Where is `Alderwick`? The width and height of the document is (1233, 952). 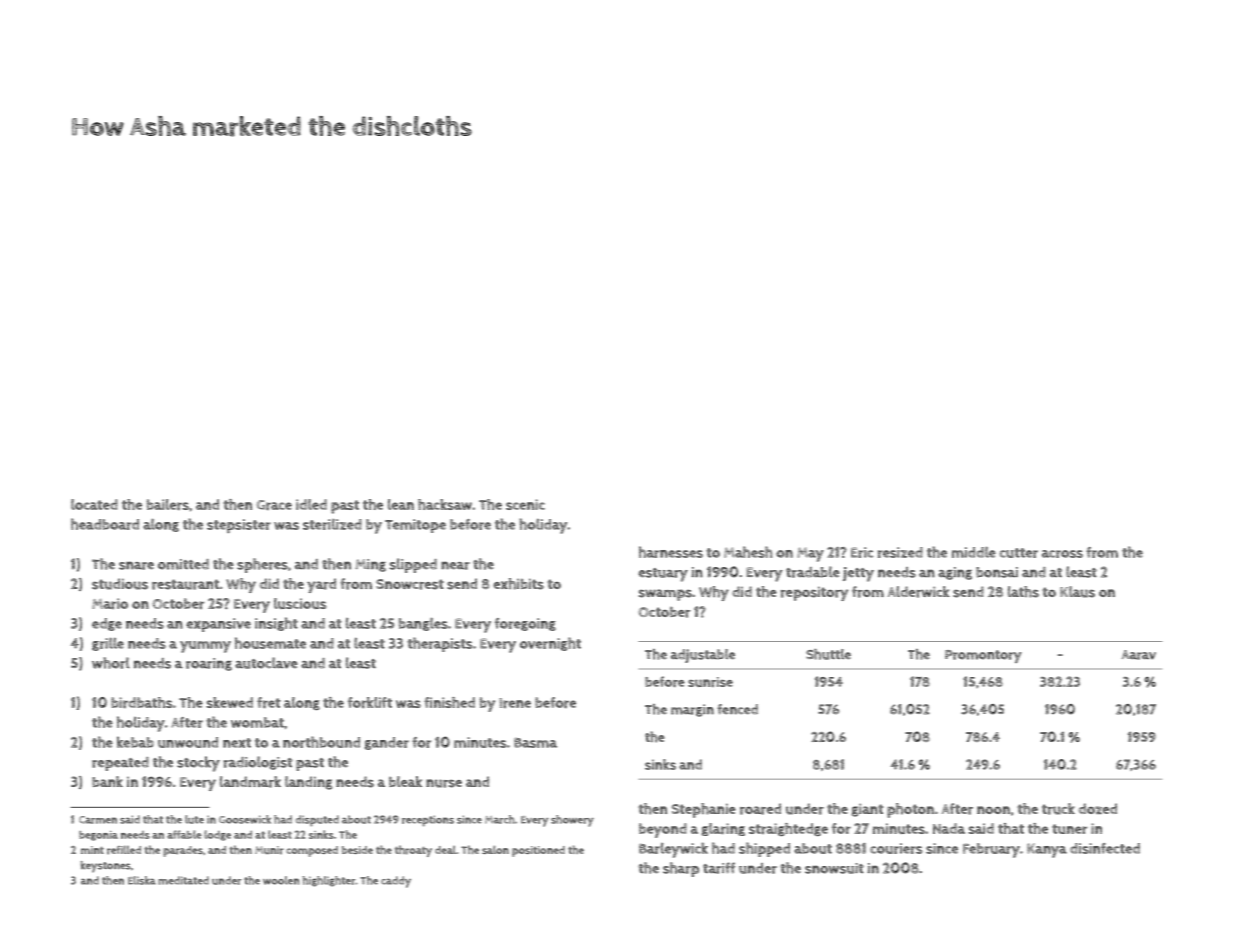
Alderwick is located at coordinates (919, 592).
